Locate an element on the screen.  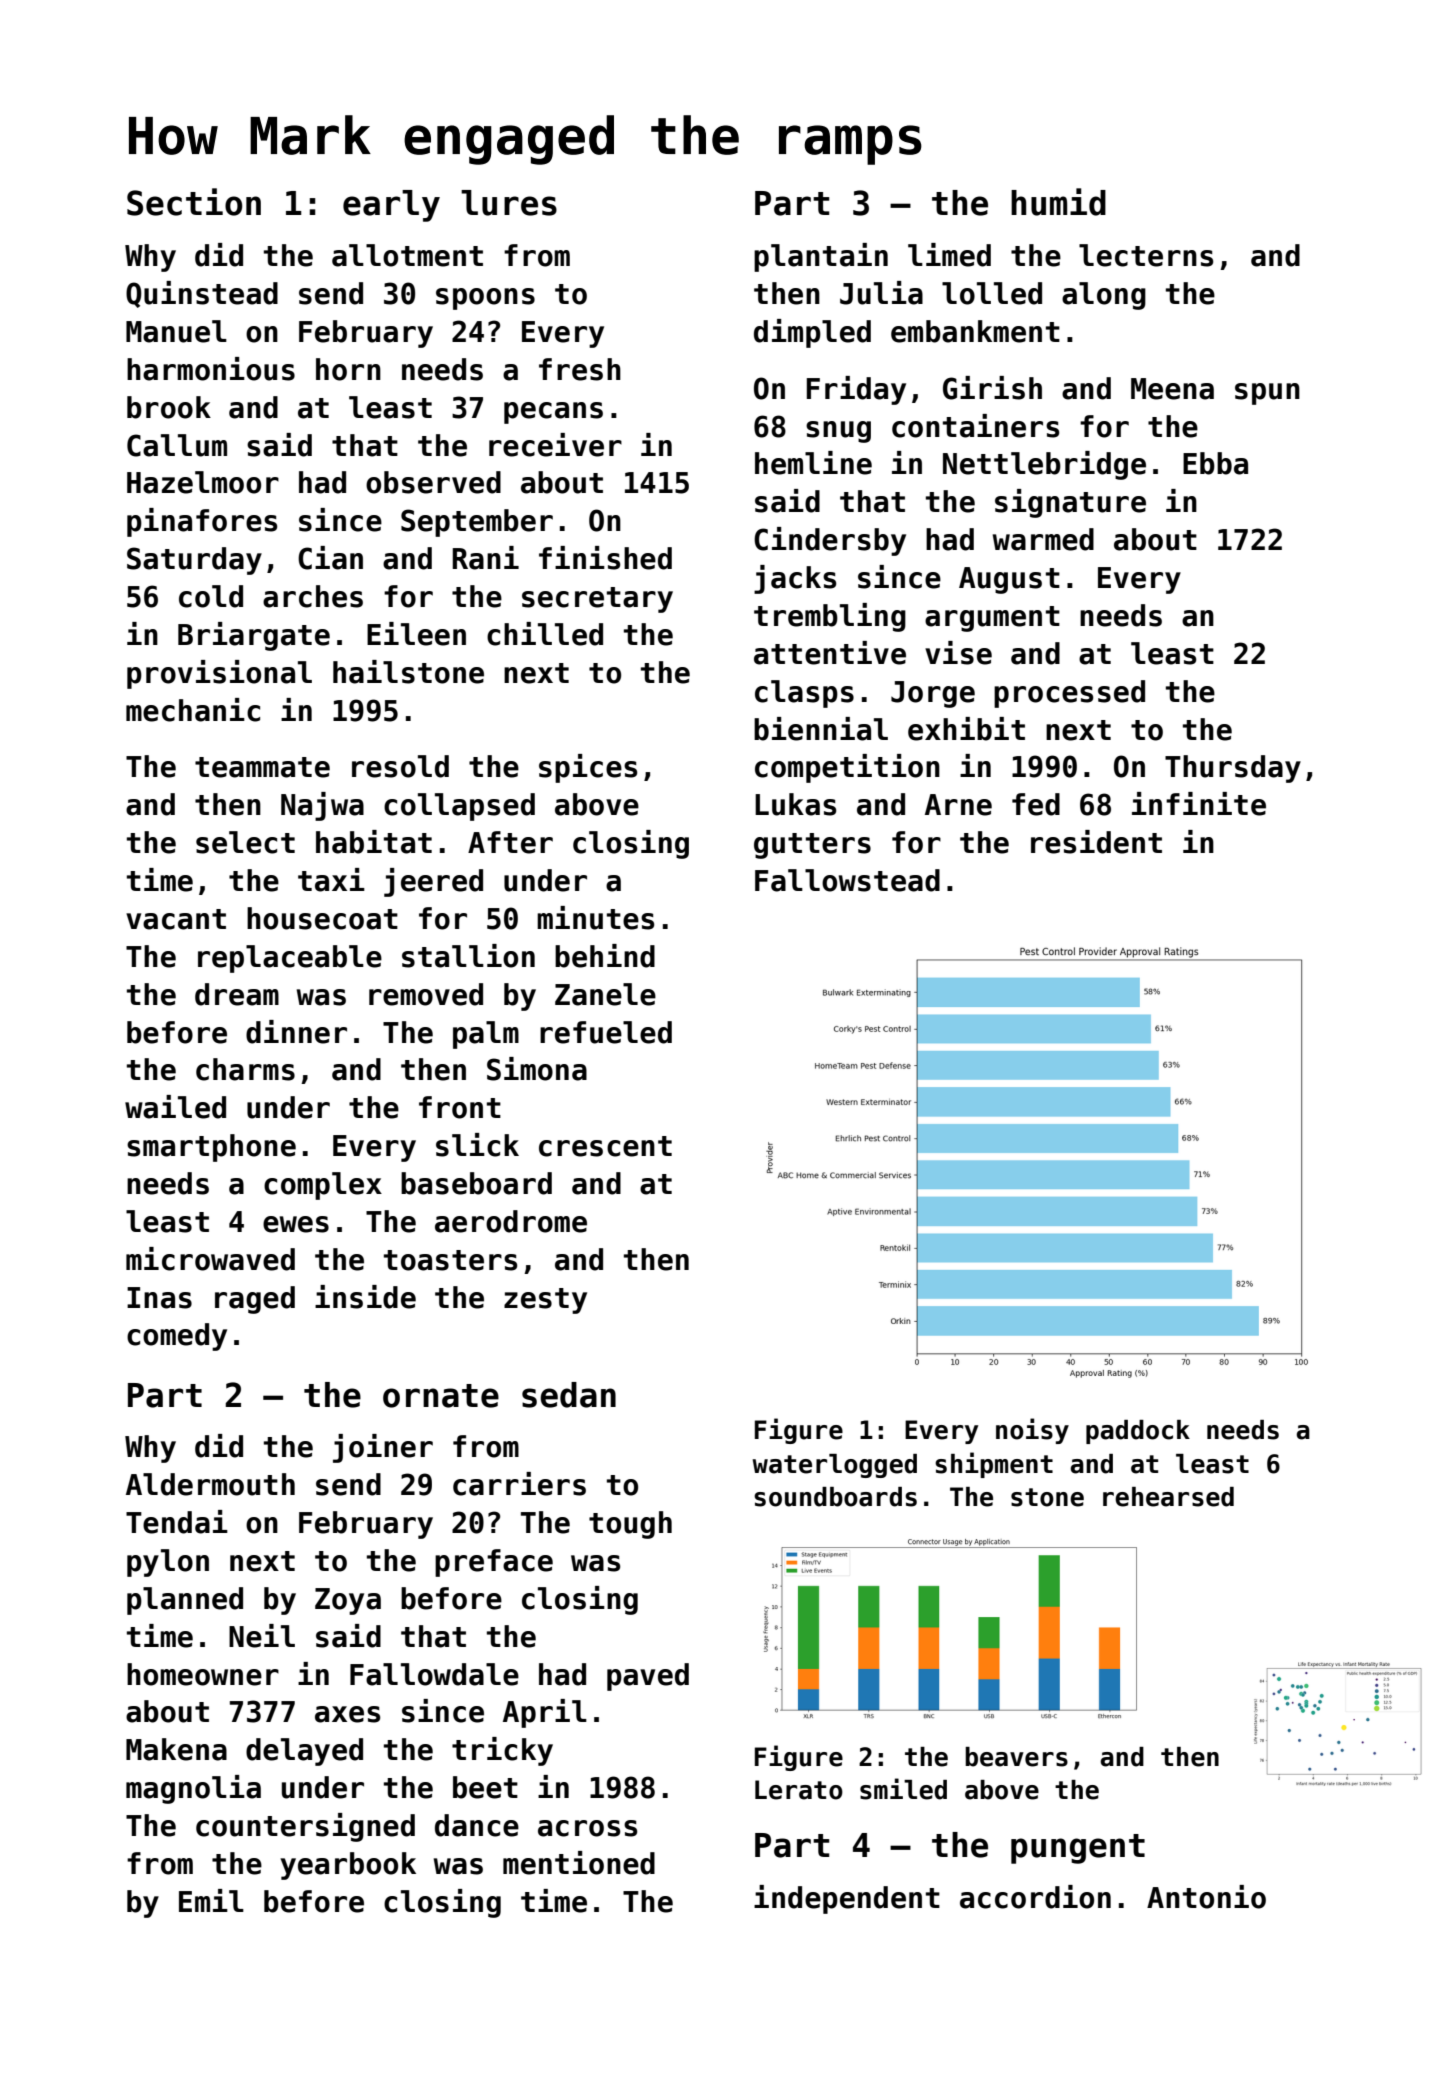
finished is located at coordinates (605, 558).
